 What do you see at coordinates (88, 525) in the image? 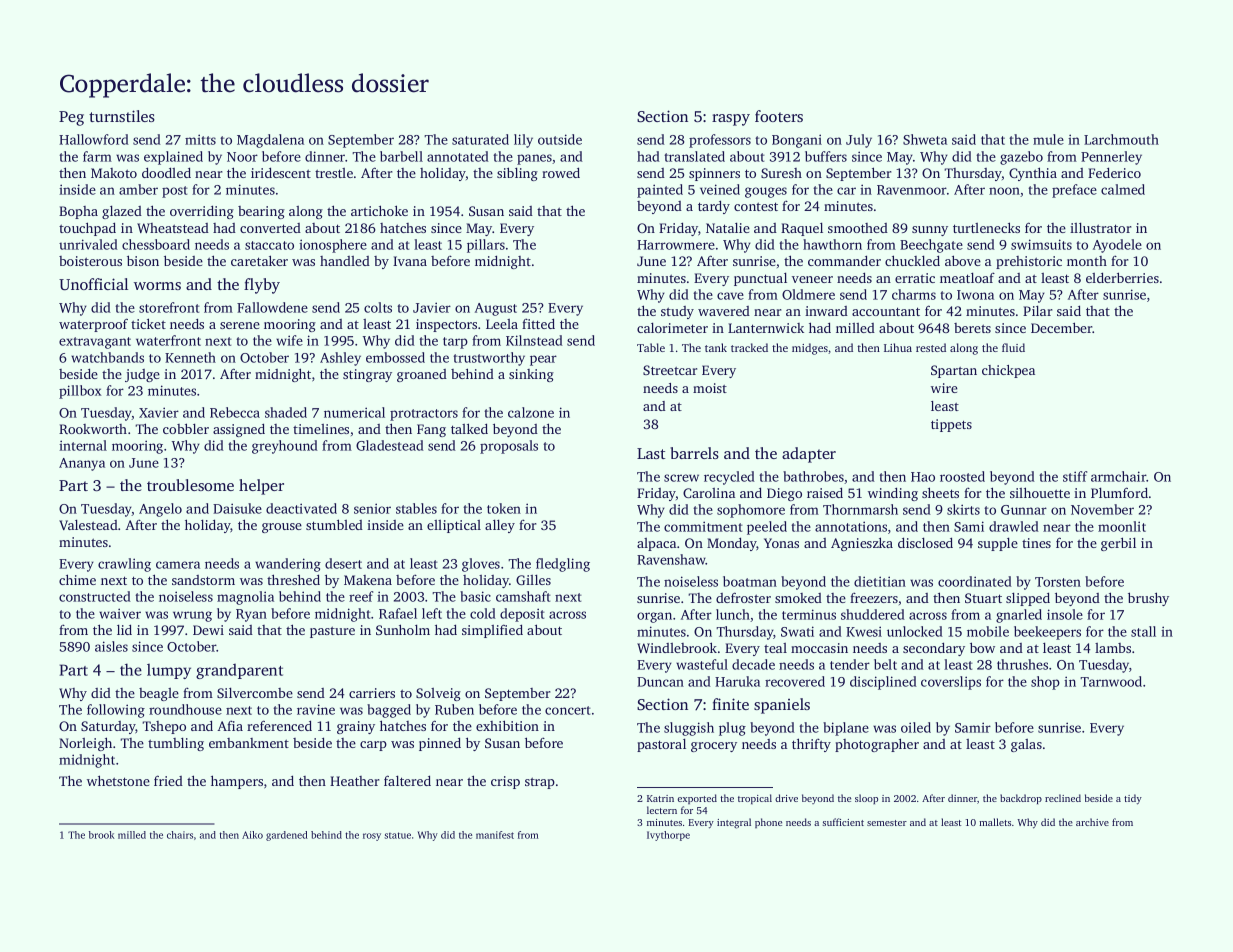
I see `Valestead` at bounding box center [88, 525].
